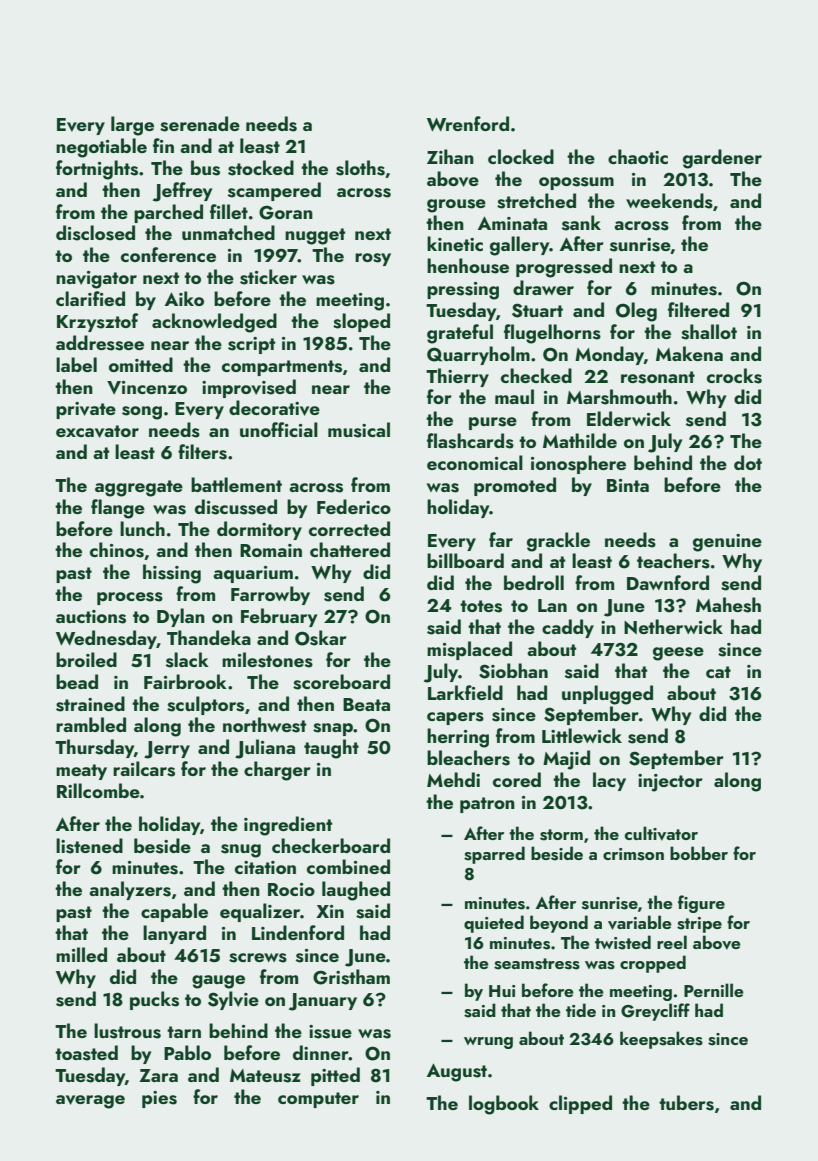 This image has height=1161, width=818. What do you see at coordinates (315, 236) in the image?
I see `nugget` at bounding box center [315, 236].
